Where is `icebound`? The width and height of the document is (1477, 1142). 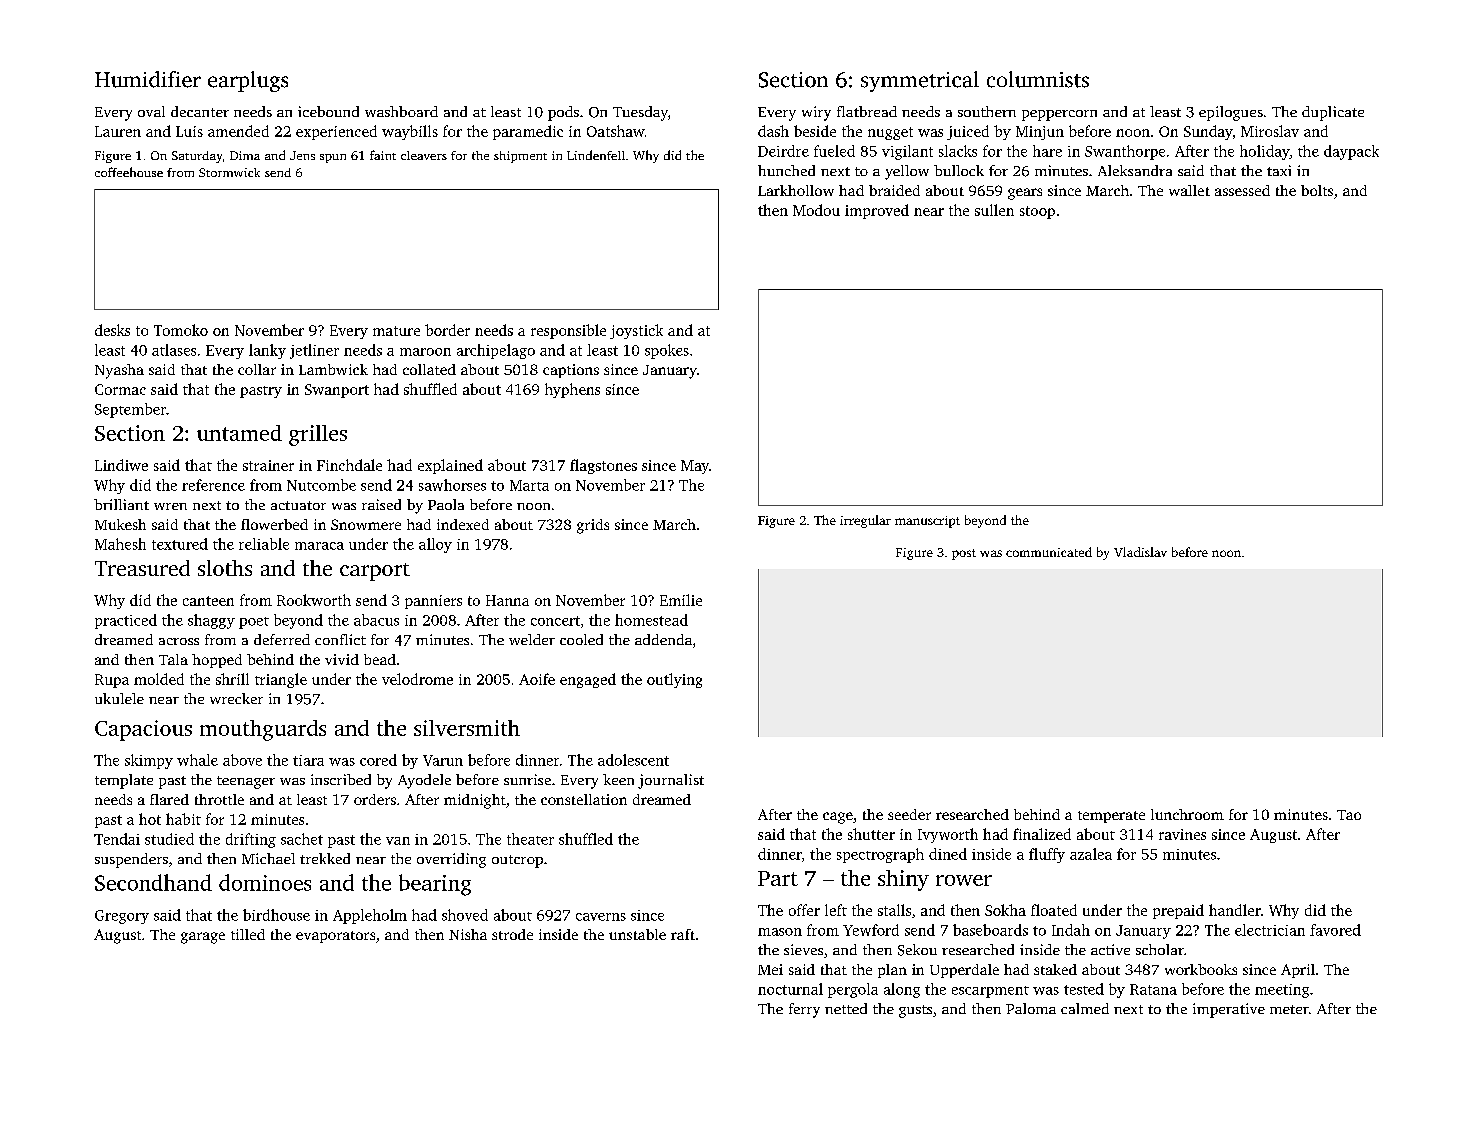 icebound is located at coordinates (328, 111).
